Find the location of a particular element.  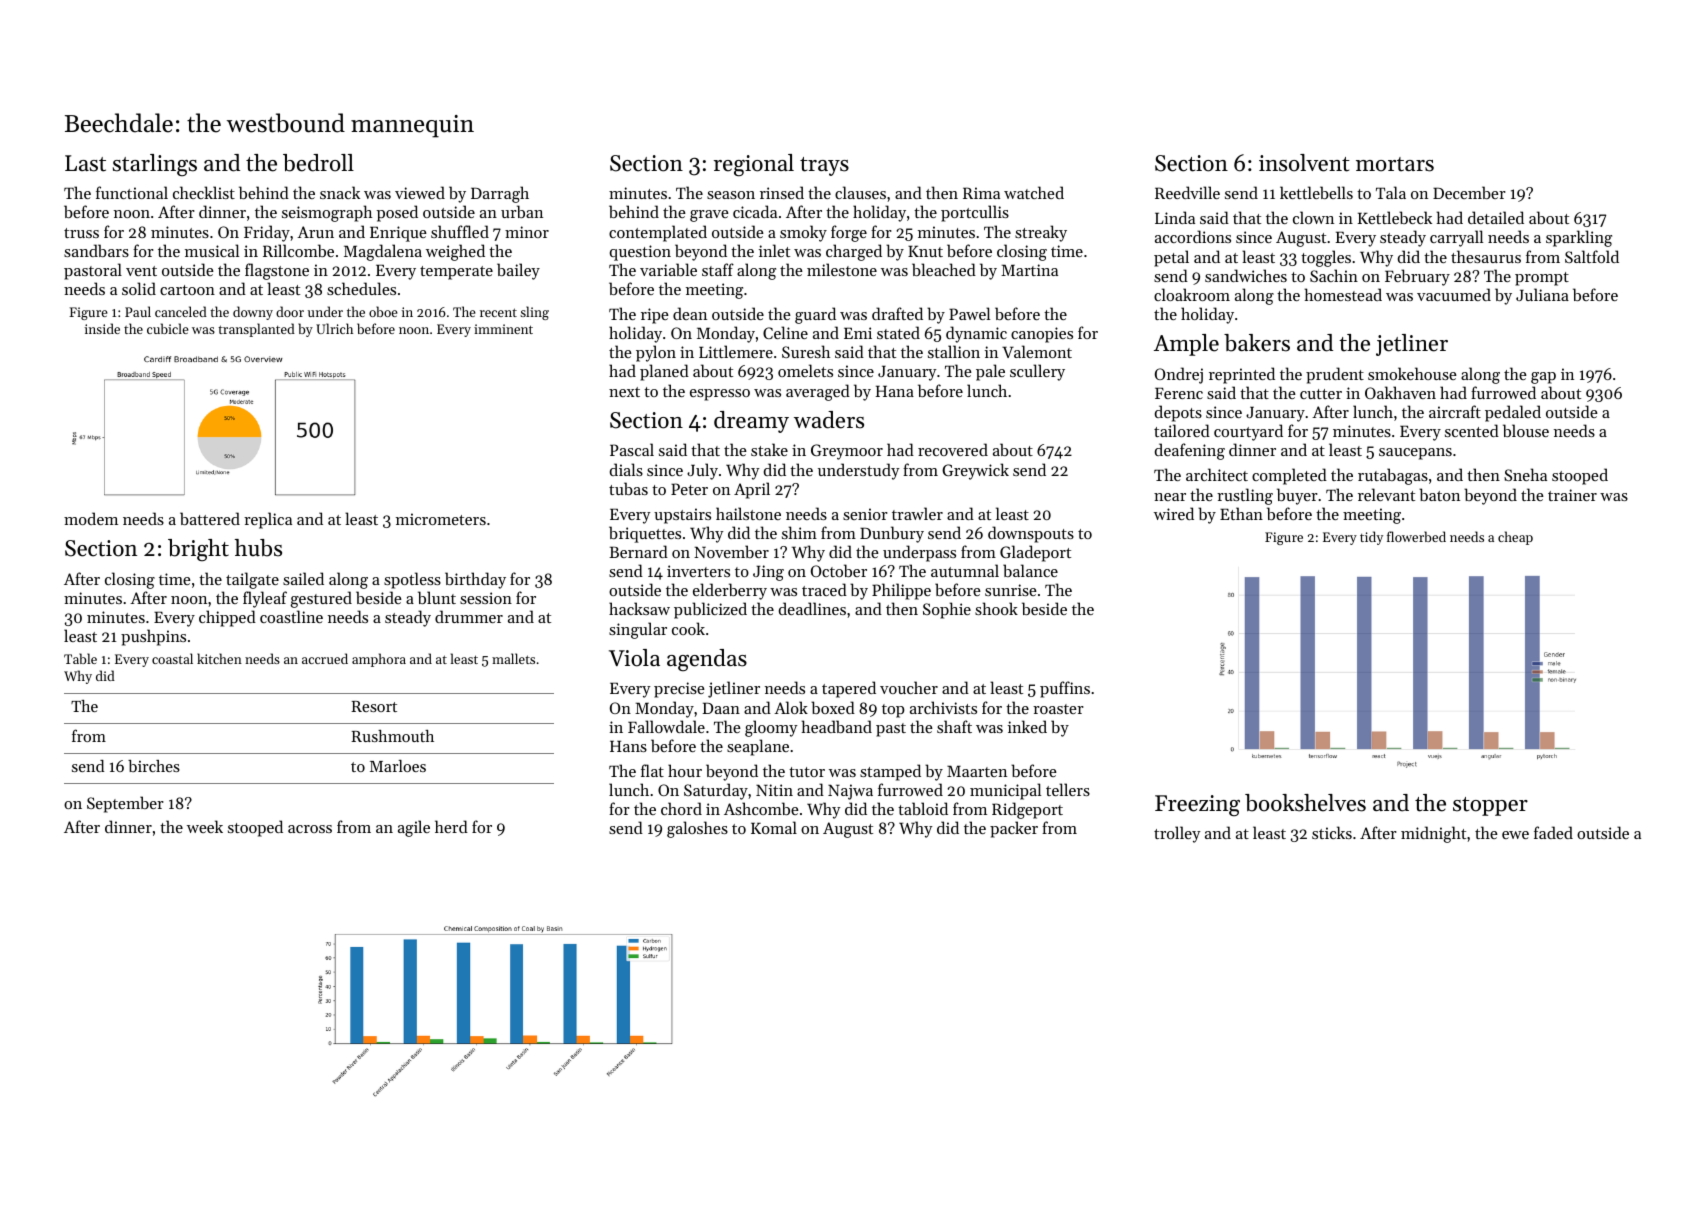

bookshelves is located at coordinates (1305, 803).
